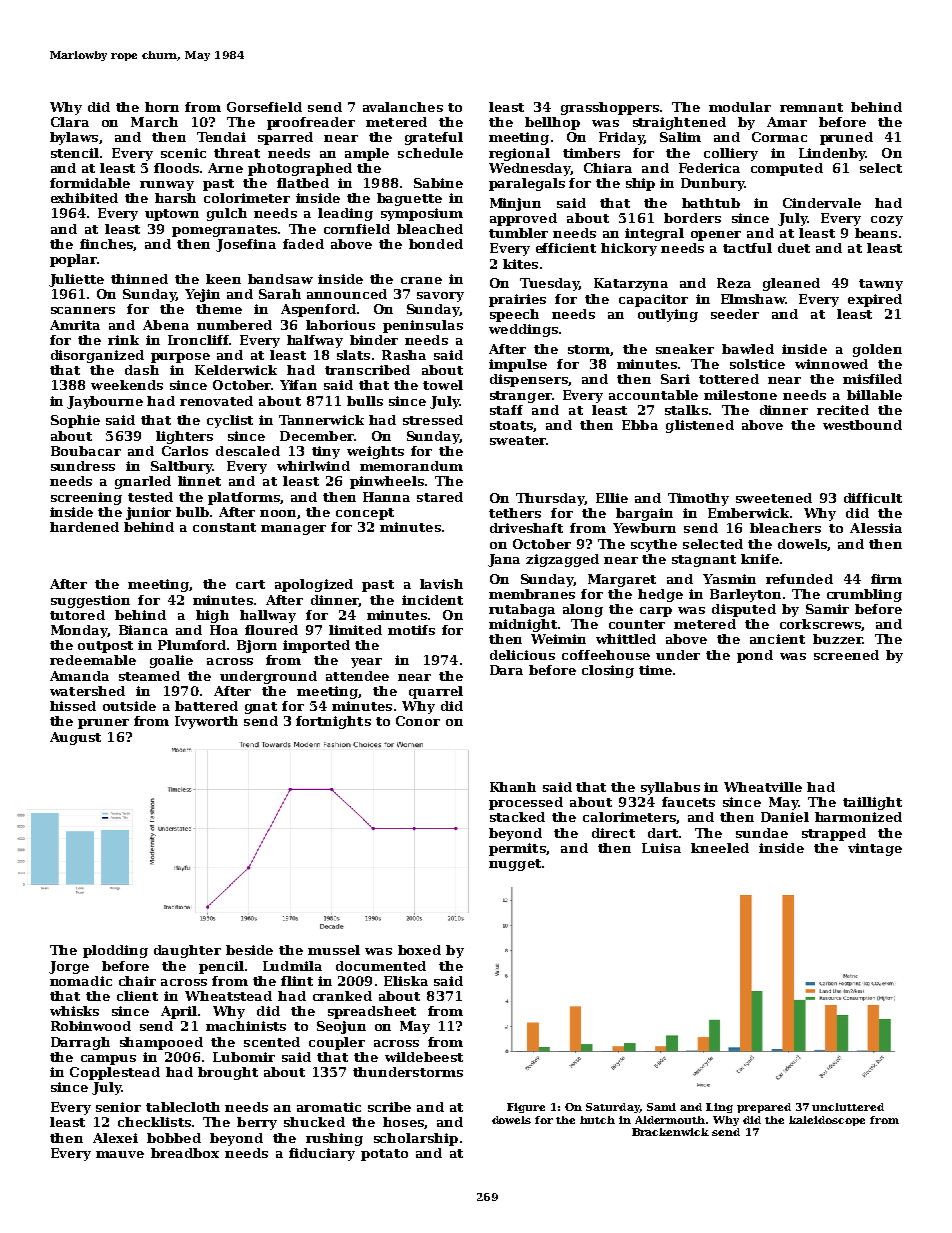  What do you see at coordinates (811, 107) in the document?
I see `remnant` at bounding box center [811, 107].
